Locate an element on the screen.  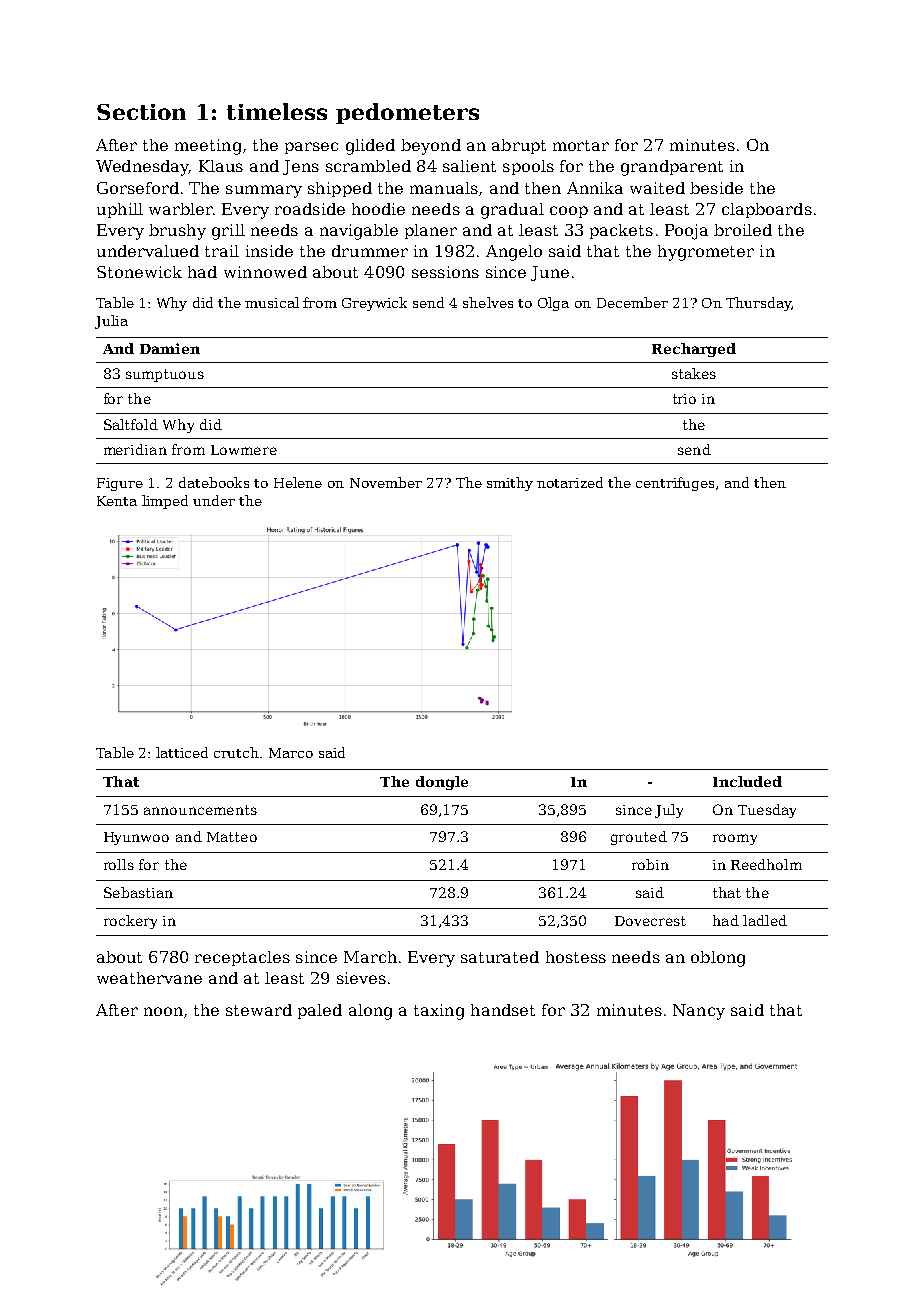
notarized is located at coordinates (570, 482).
